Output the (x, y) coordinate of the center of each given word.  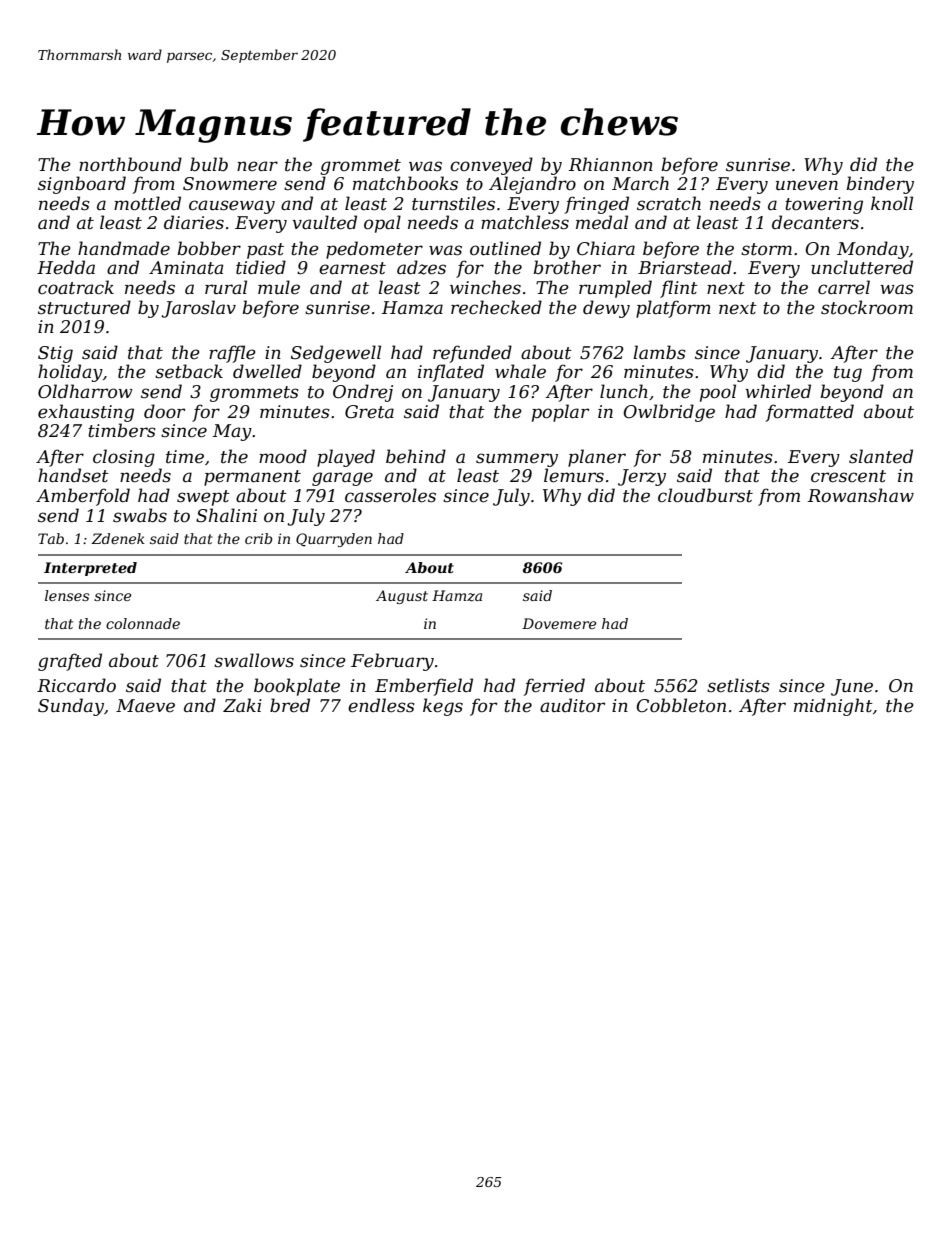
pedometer (374, 250)
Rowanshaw (861, 495)
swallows (254, 660)
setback (189, 371)
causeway (232, 207)
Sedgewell (336, 354)
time (185, 457)
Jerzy (642, 477)
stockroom (867, 307)
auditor (572, 705)
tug (848, 374)
